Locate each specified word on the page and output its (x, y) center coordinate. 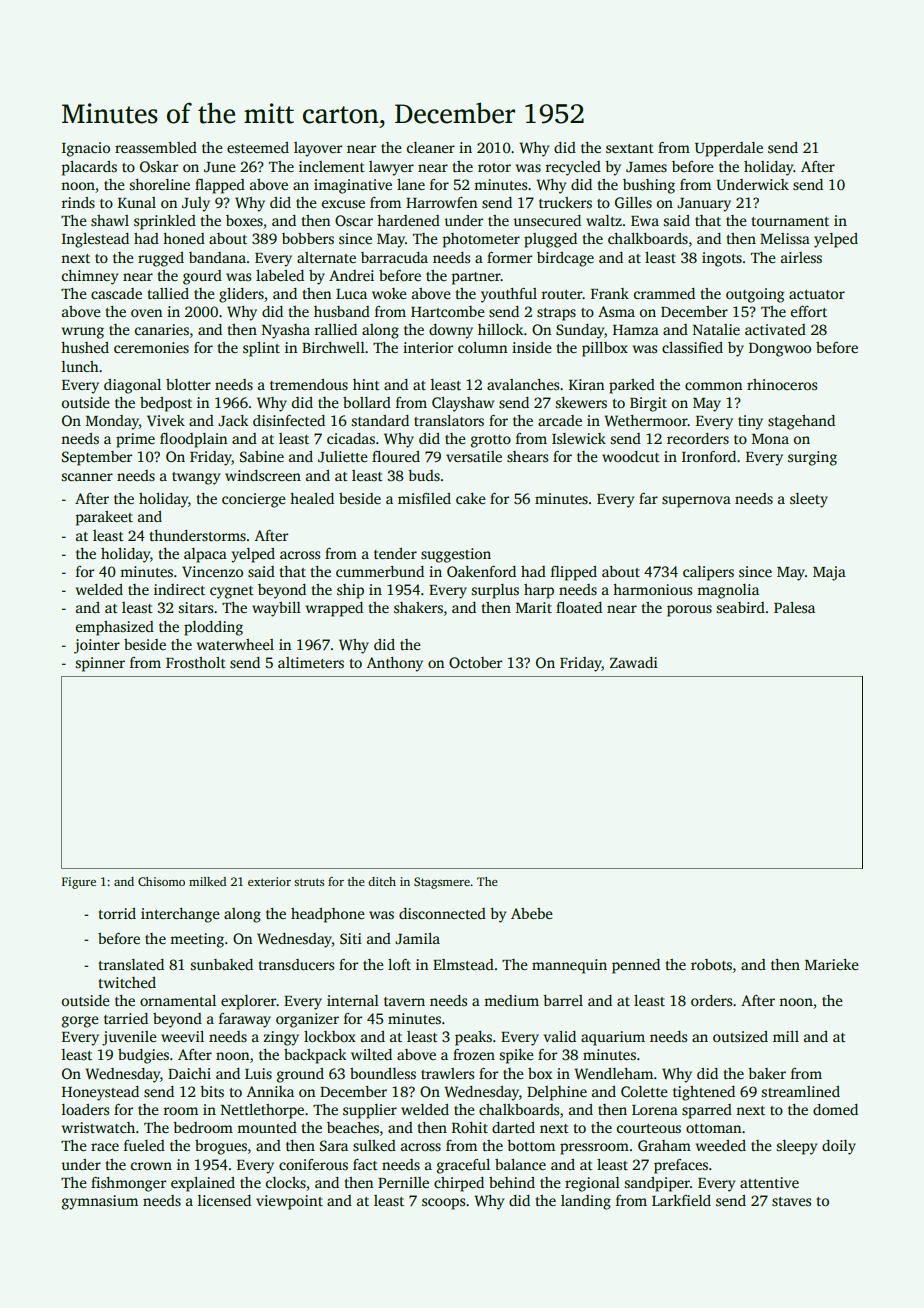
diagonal (132, 386)
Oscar (354, 220)
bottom (531, 1145)
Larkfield (681, 1200)
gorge (80, 1022)
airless (801, 257)
